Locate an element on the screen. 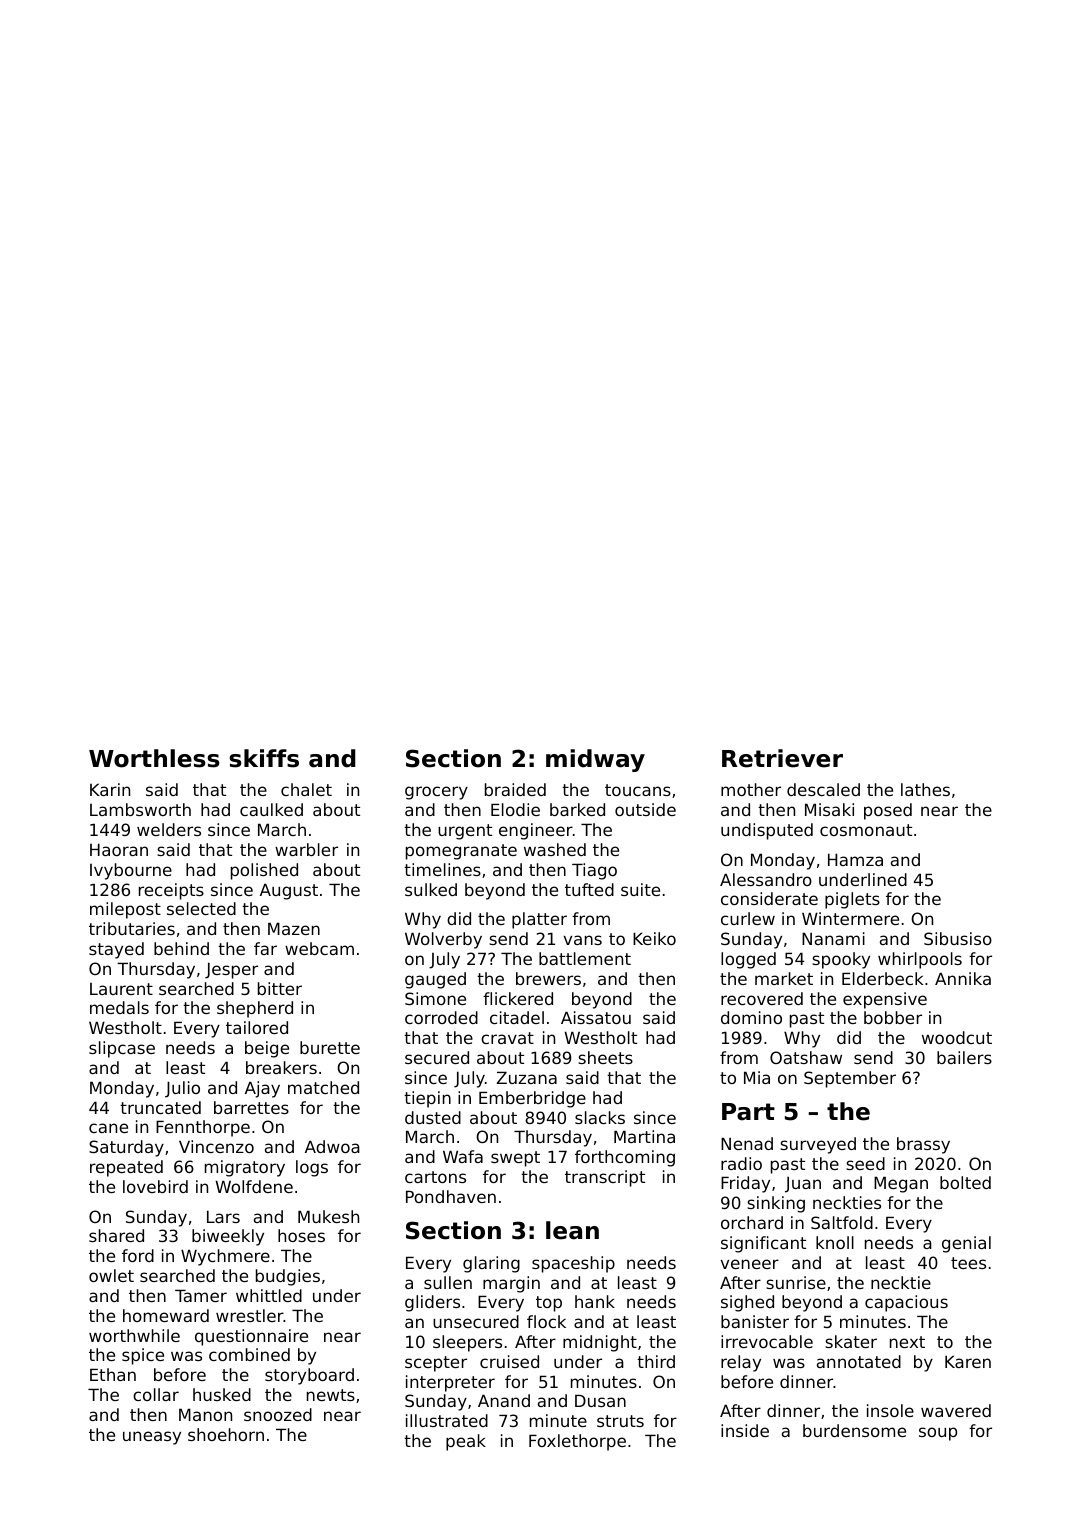 This screenshot has width=1081, height=1529. Worthless is located at coordinates (154, 758).
